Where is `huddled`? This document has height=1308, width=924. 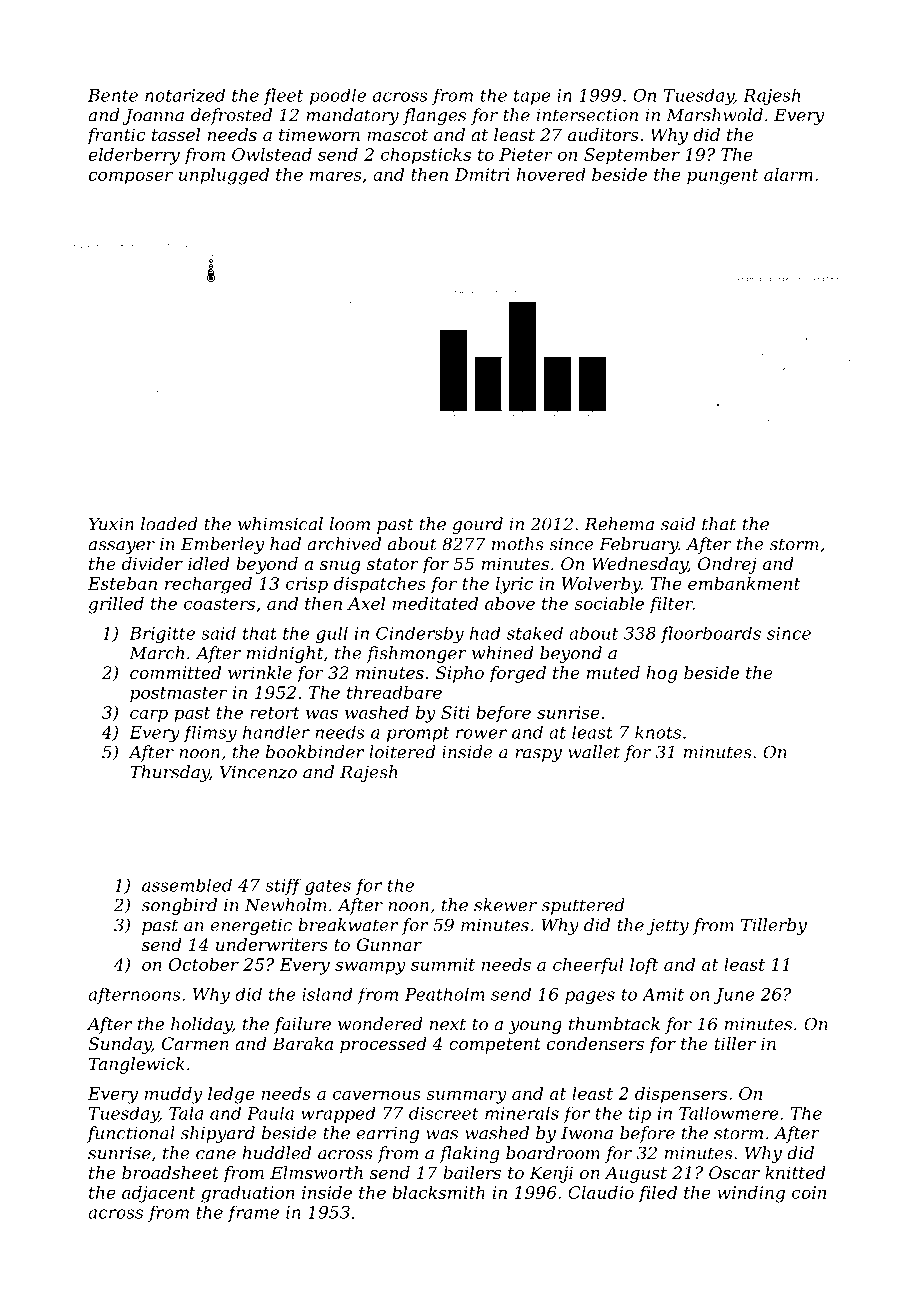
huddled is located at coordinates (276, 1153).
